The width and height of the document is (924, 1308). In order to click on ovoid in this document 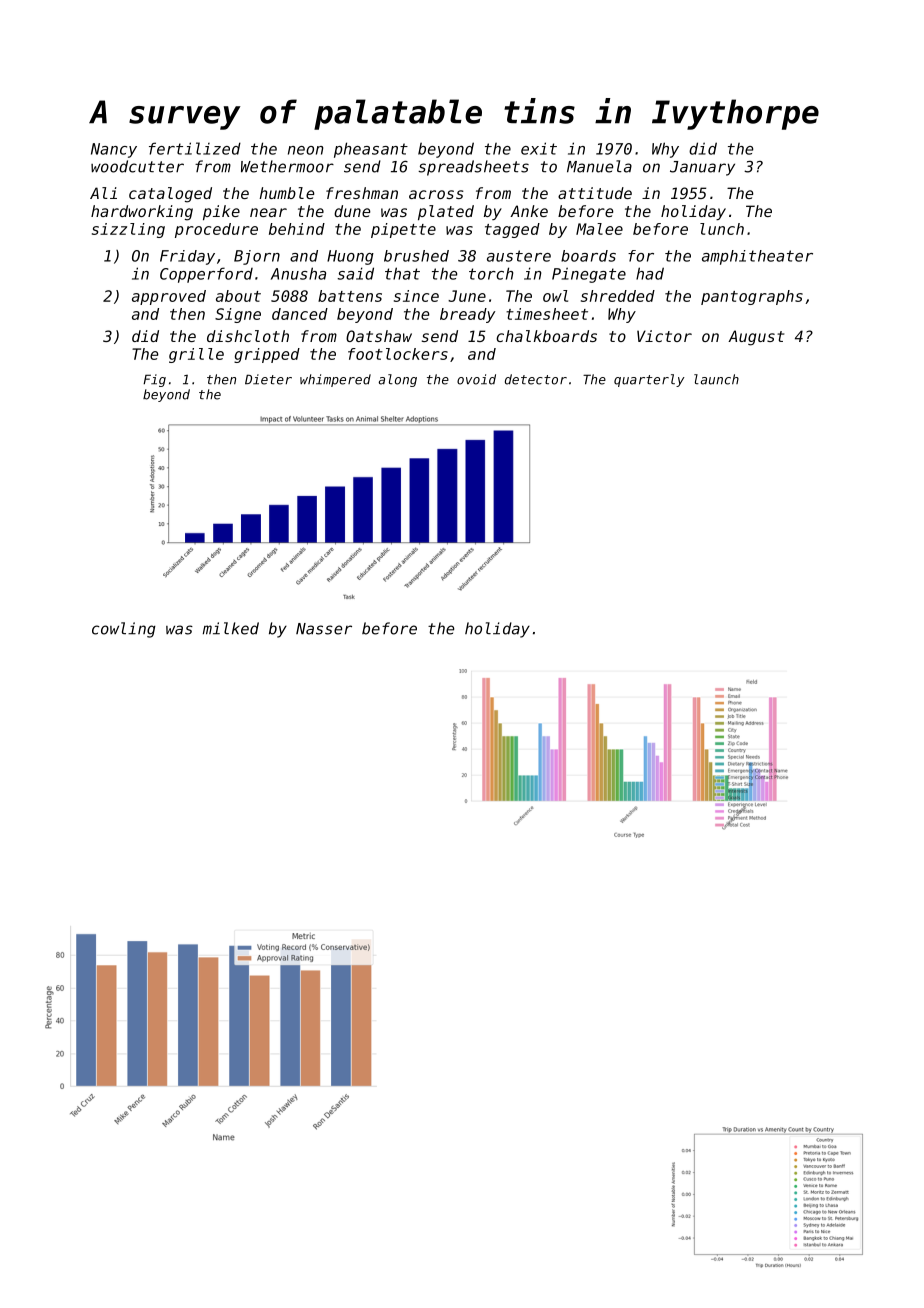, I will do `click(476, 379)`.
